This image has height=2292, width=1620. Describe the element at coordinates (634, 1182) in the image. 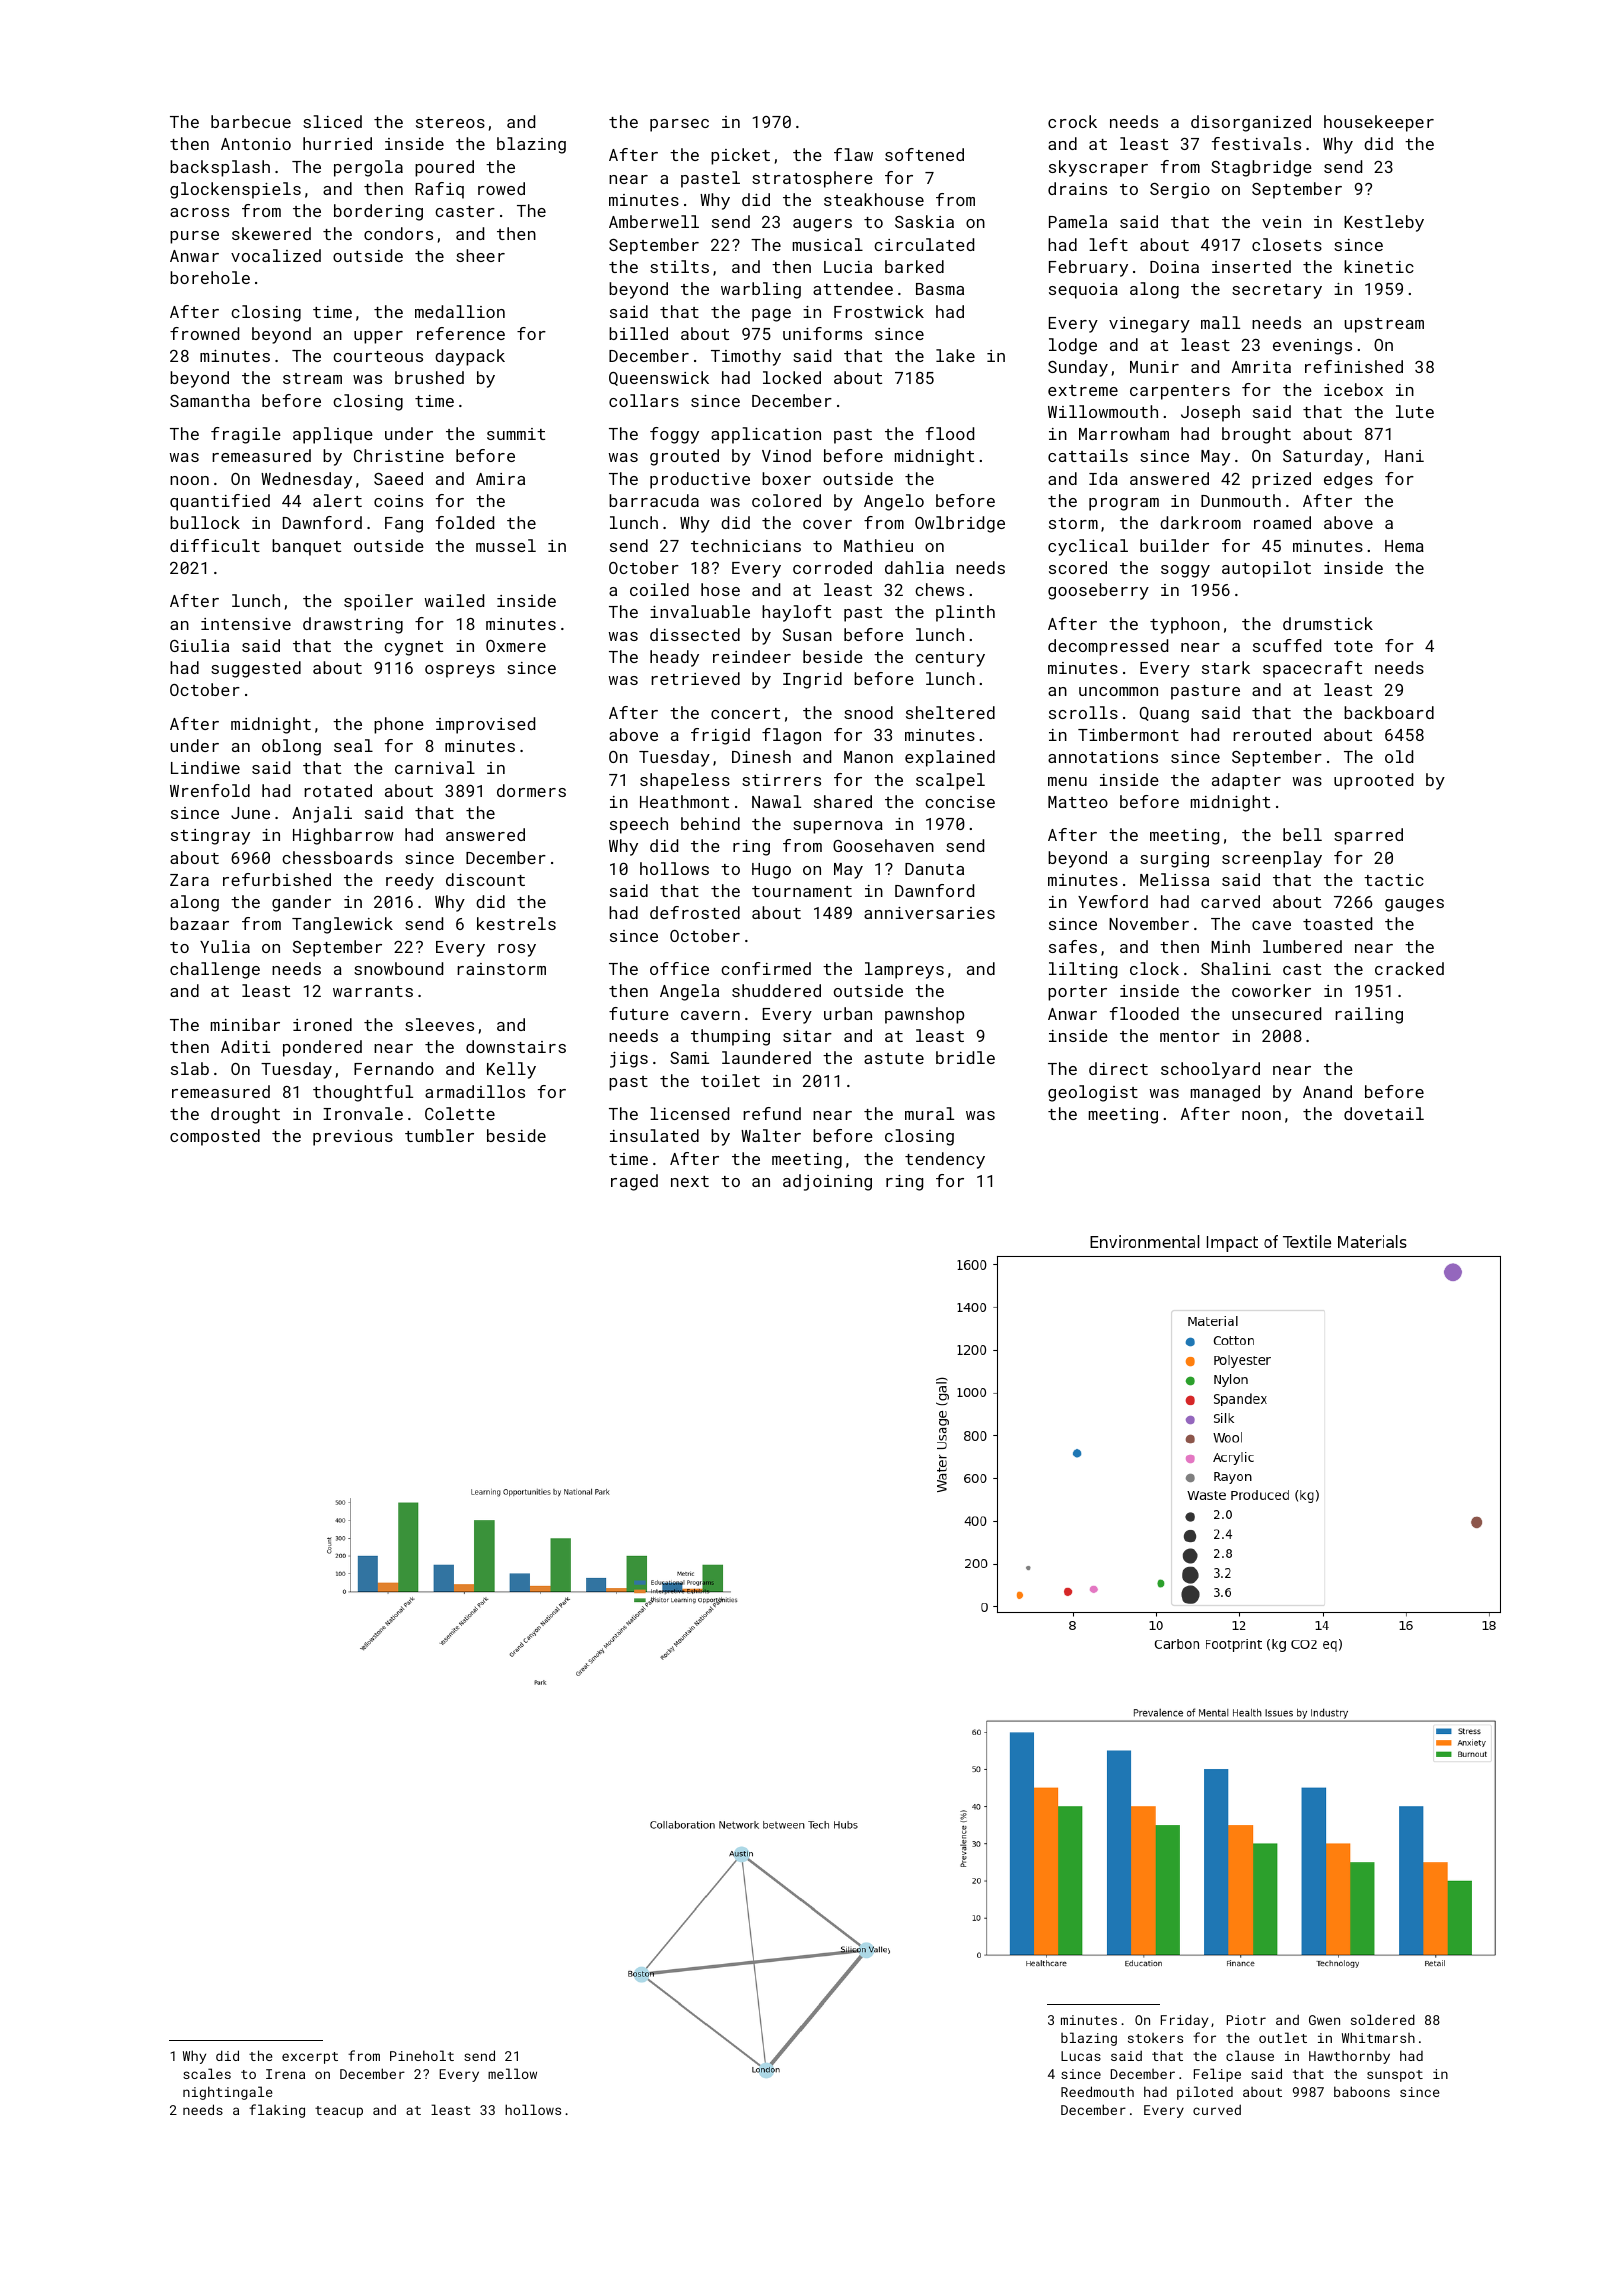

I see `raged` at that location.
